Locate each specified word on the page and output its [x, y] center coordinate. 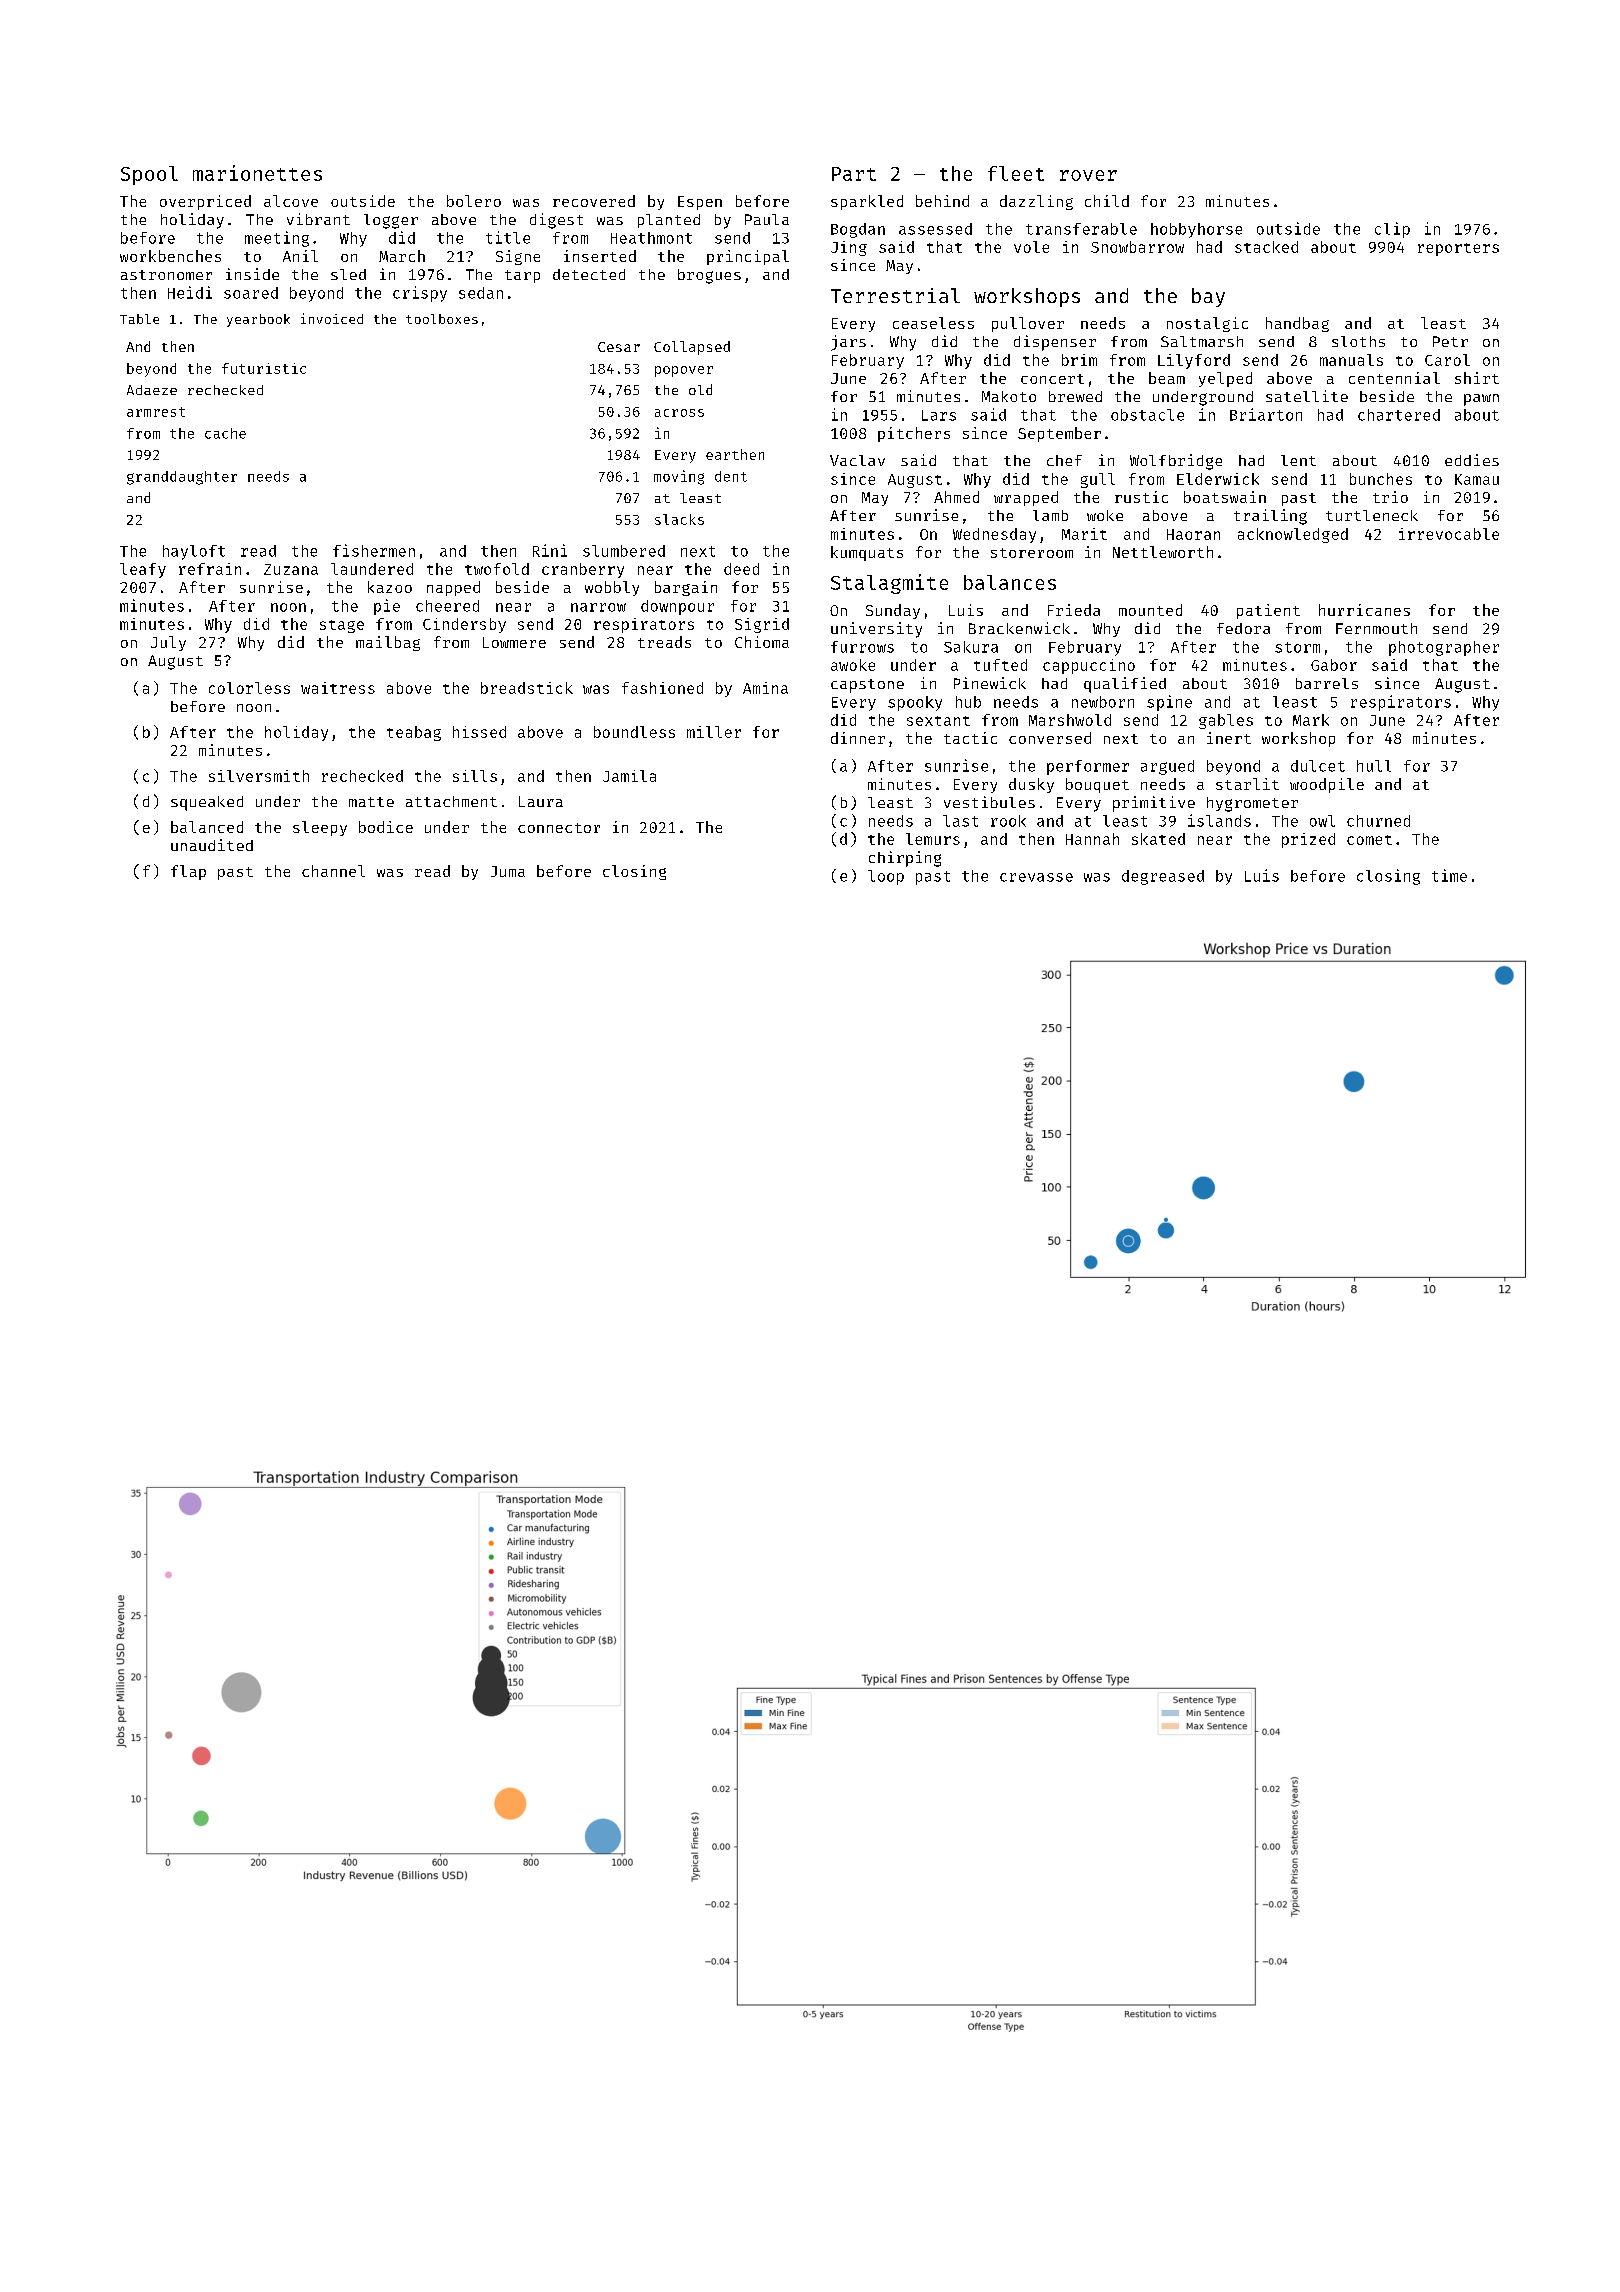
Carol [1447, 360]
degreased [1163, 877]
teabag [414, 733]
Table [139, 319]
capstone [867, 686]
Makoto [1009, 396]
